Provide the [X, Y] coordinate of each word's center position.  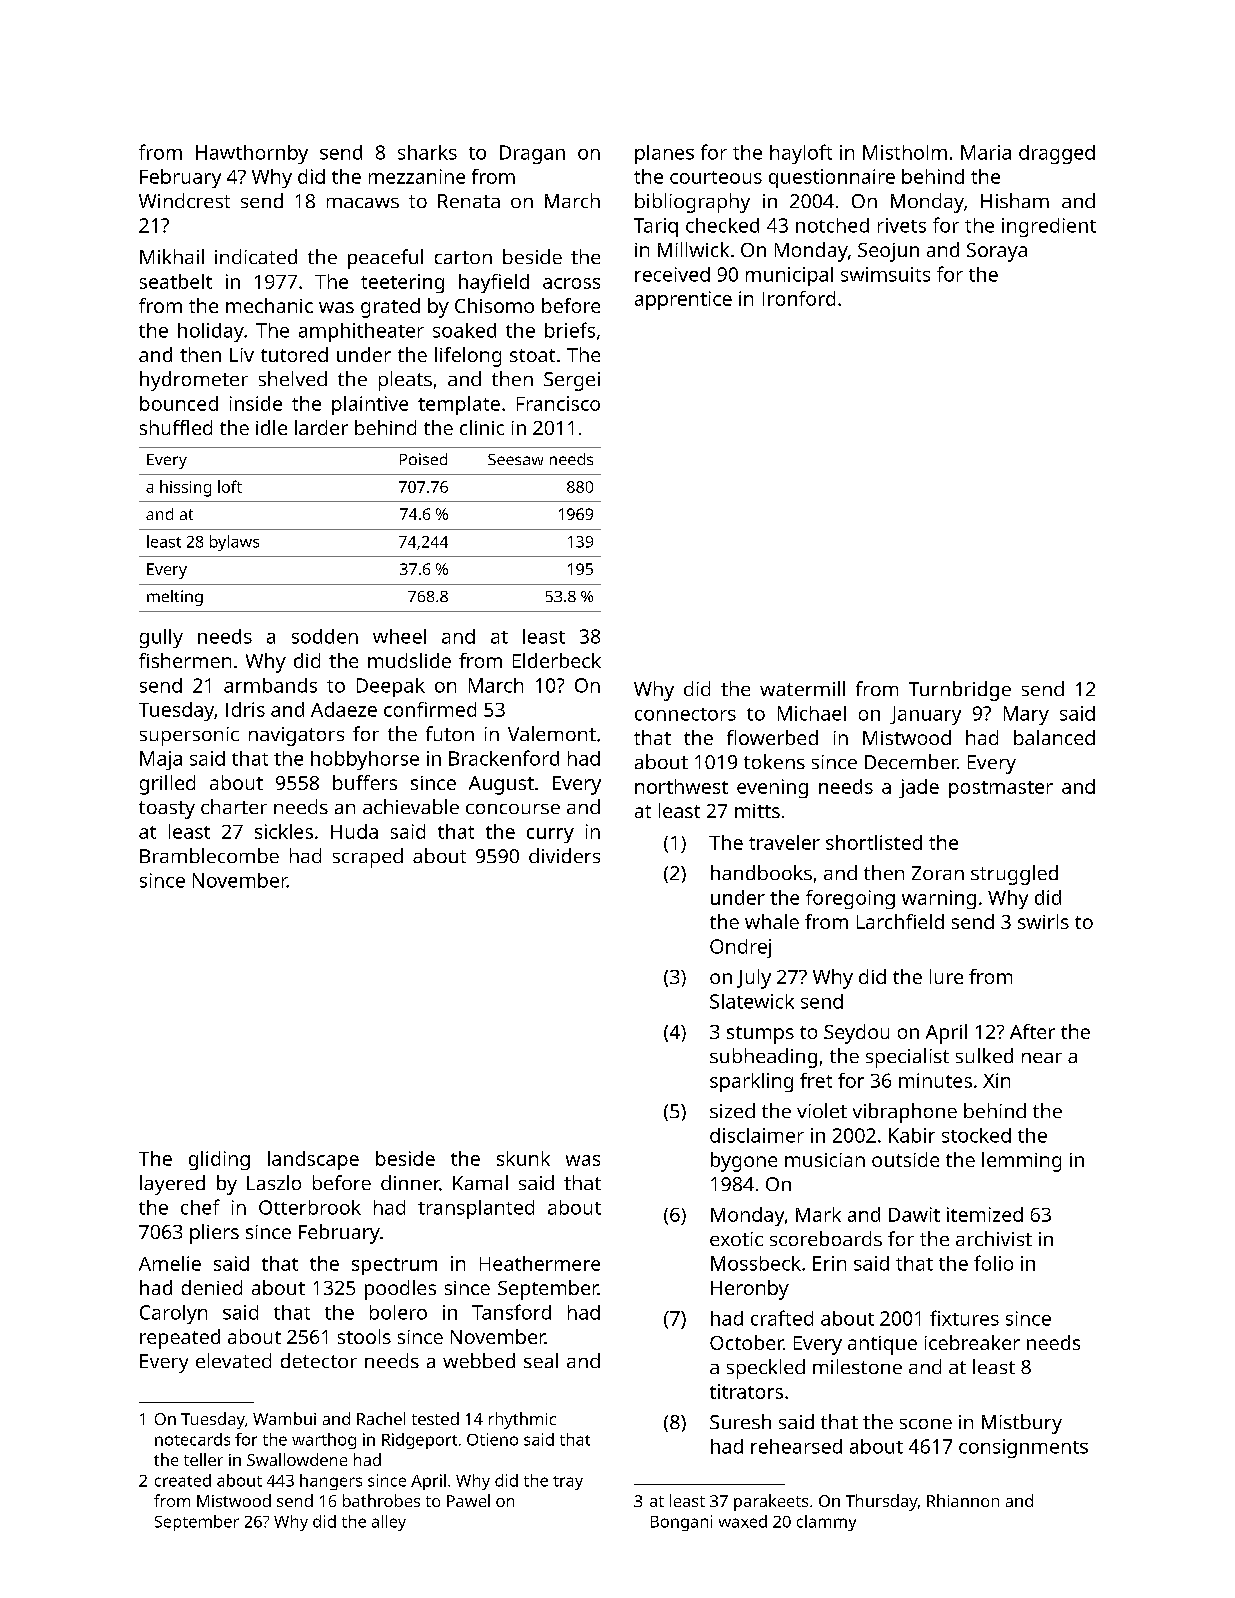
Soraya [997, 252]
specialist [907, 1058]
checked [722, 225]
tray [568, 1483]
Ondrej [740, 948]
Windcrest [184, 200]
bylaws [234, 543]
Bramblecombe [209, 855]
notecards [192, 1439]
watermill [802, 688]
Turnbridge [960, 691]
